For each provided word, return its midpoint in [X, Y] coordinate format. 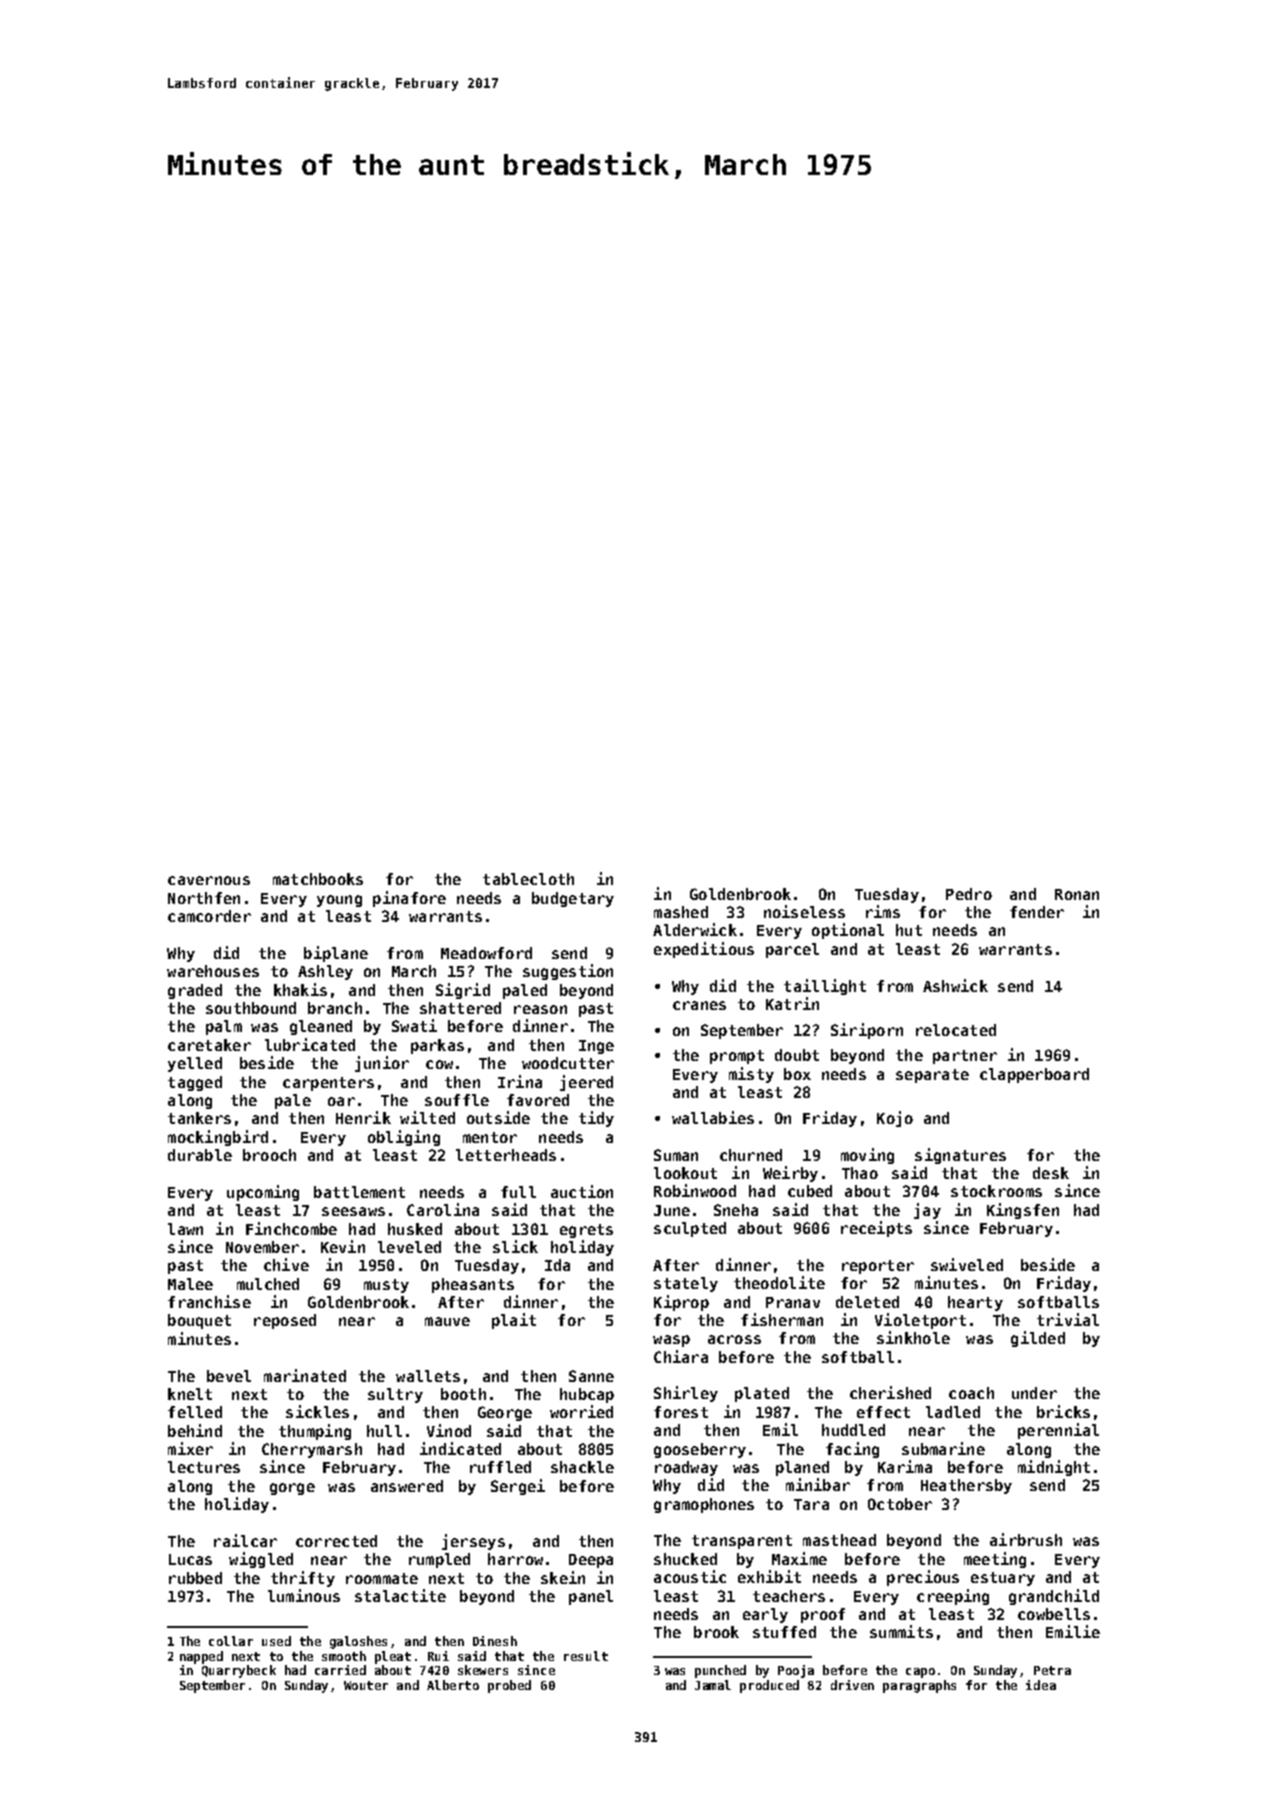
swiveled [967, 1264]
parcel [792, 950]
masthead [839, 1540]
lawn [185, 1229]
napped [201, 1657]
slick [515, 1246]
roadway [686, 1468]
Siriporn [867, 1031]
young [339, 901]
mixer [190, 1448]
